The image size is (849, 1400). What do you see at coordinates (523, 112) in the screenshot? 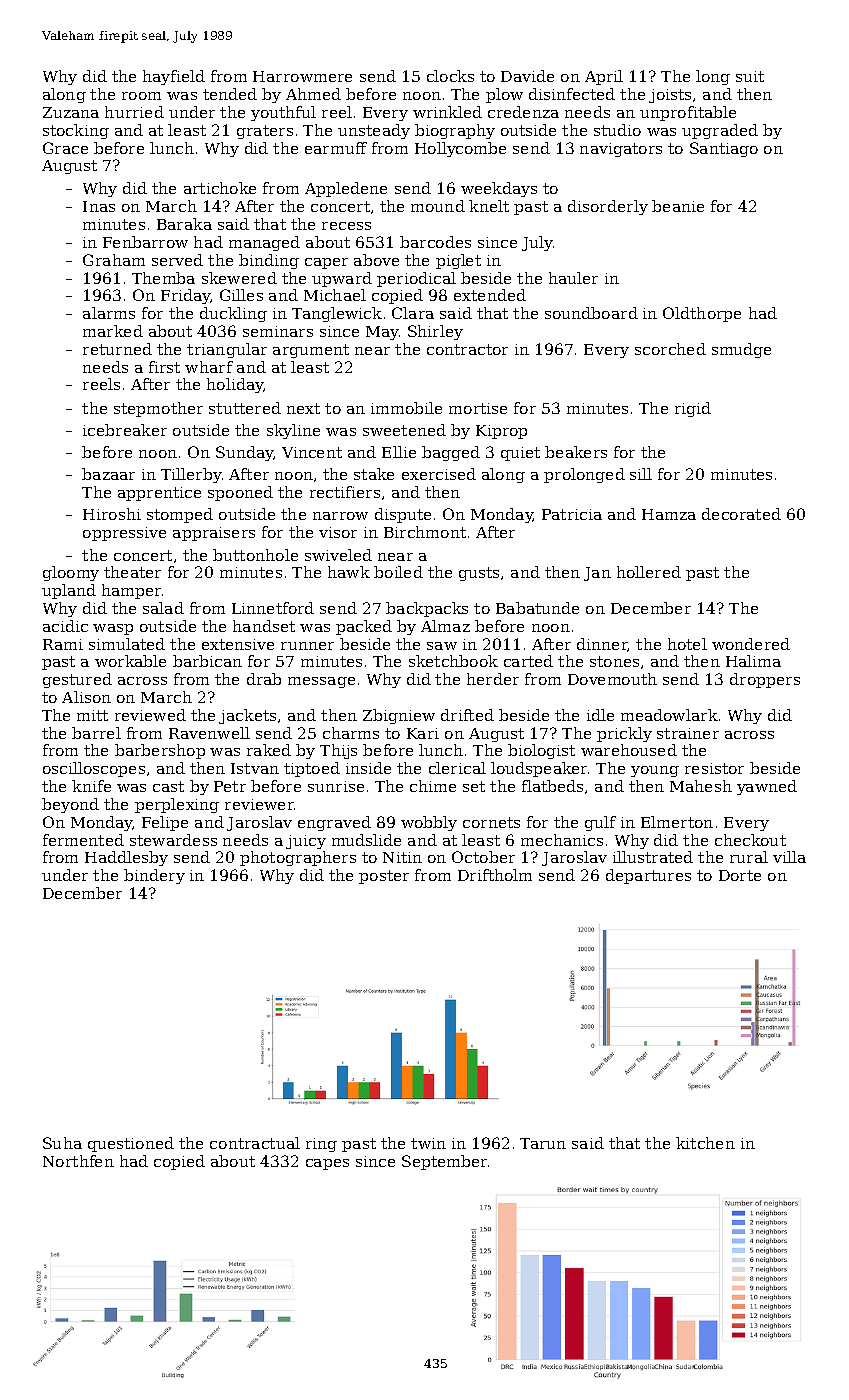
I see `credenza` at bounding box center [523, 112].
